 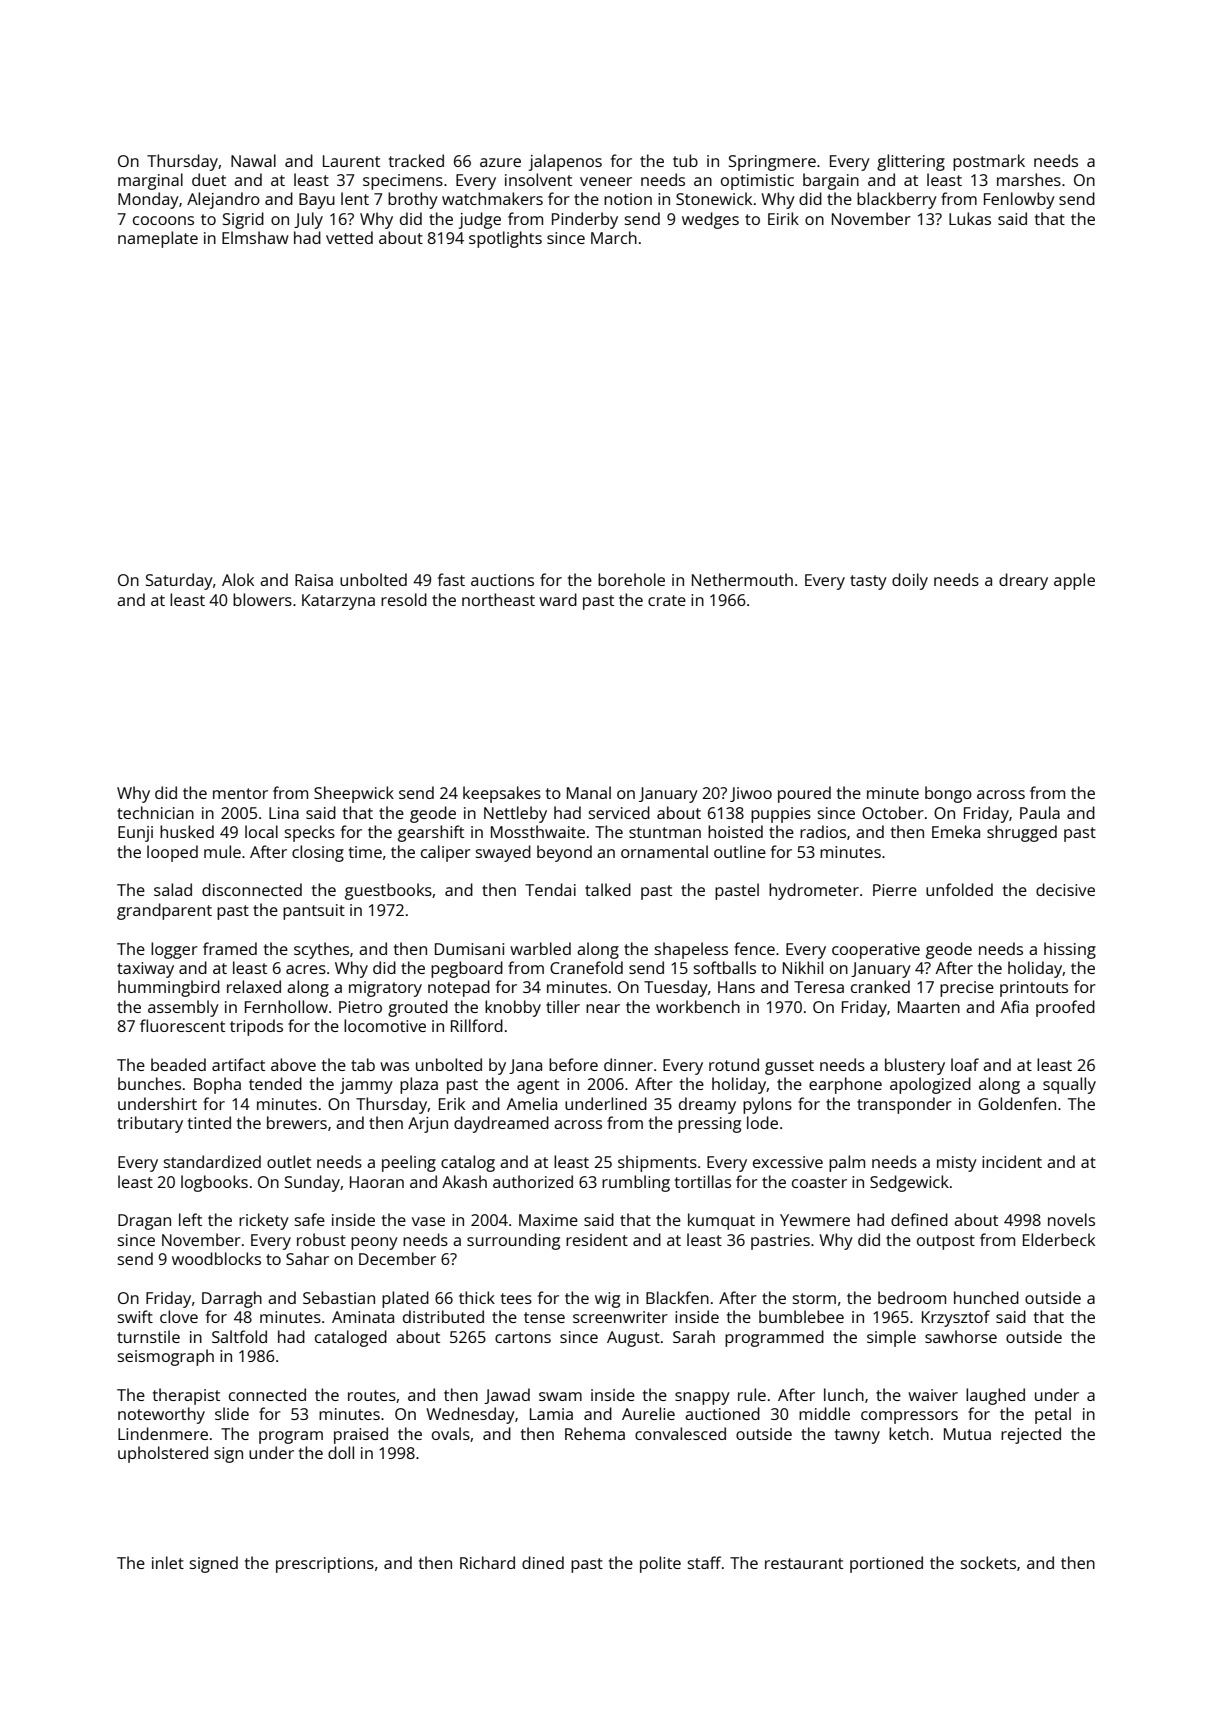 I want to click on wedges, so click(x=710, y=220).
